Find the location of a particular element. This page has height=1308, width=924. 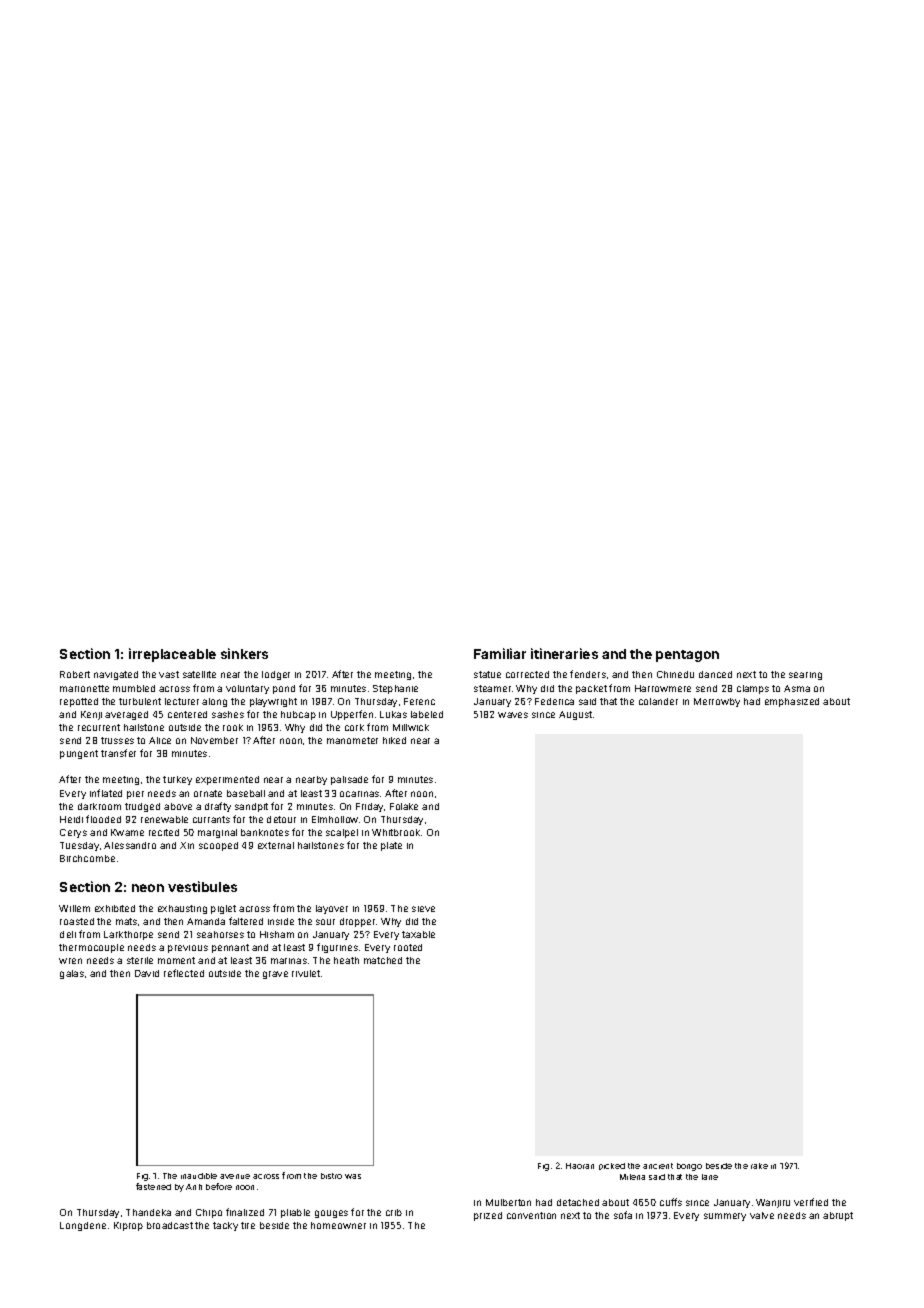

figurines is located at coordinates (337, 948).
